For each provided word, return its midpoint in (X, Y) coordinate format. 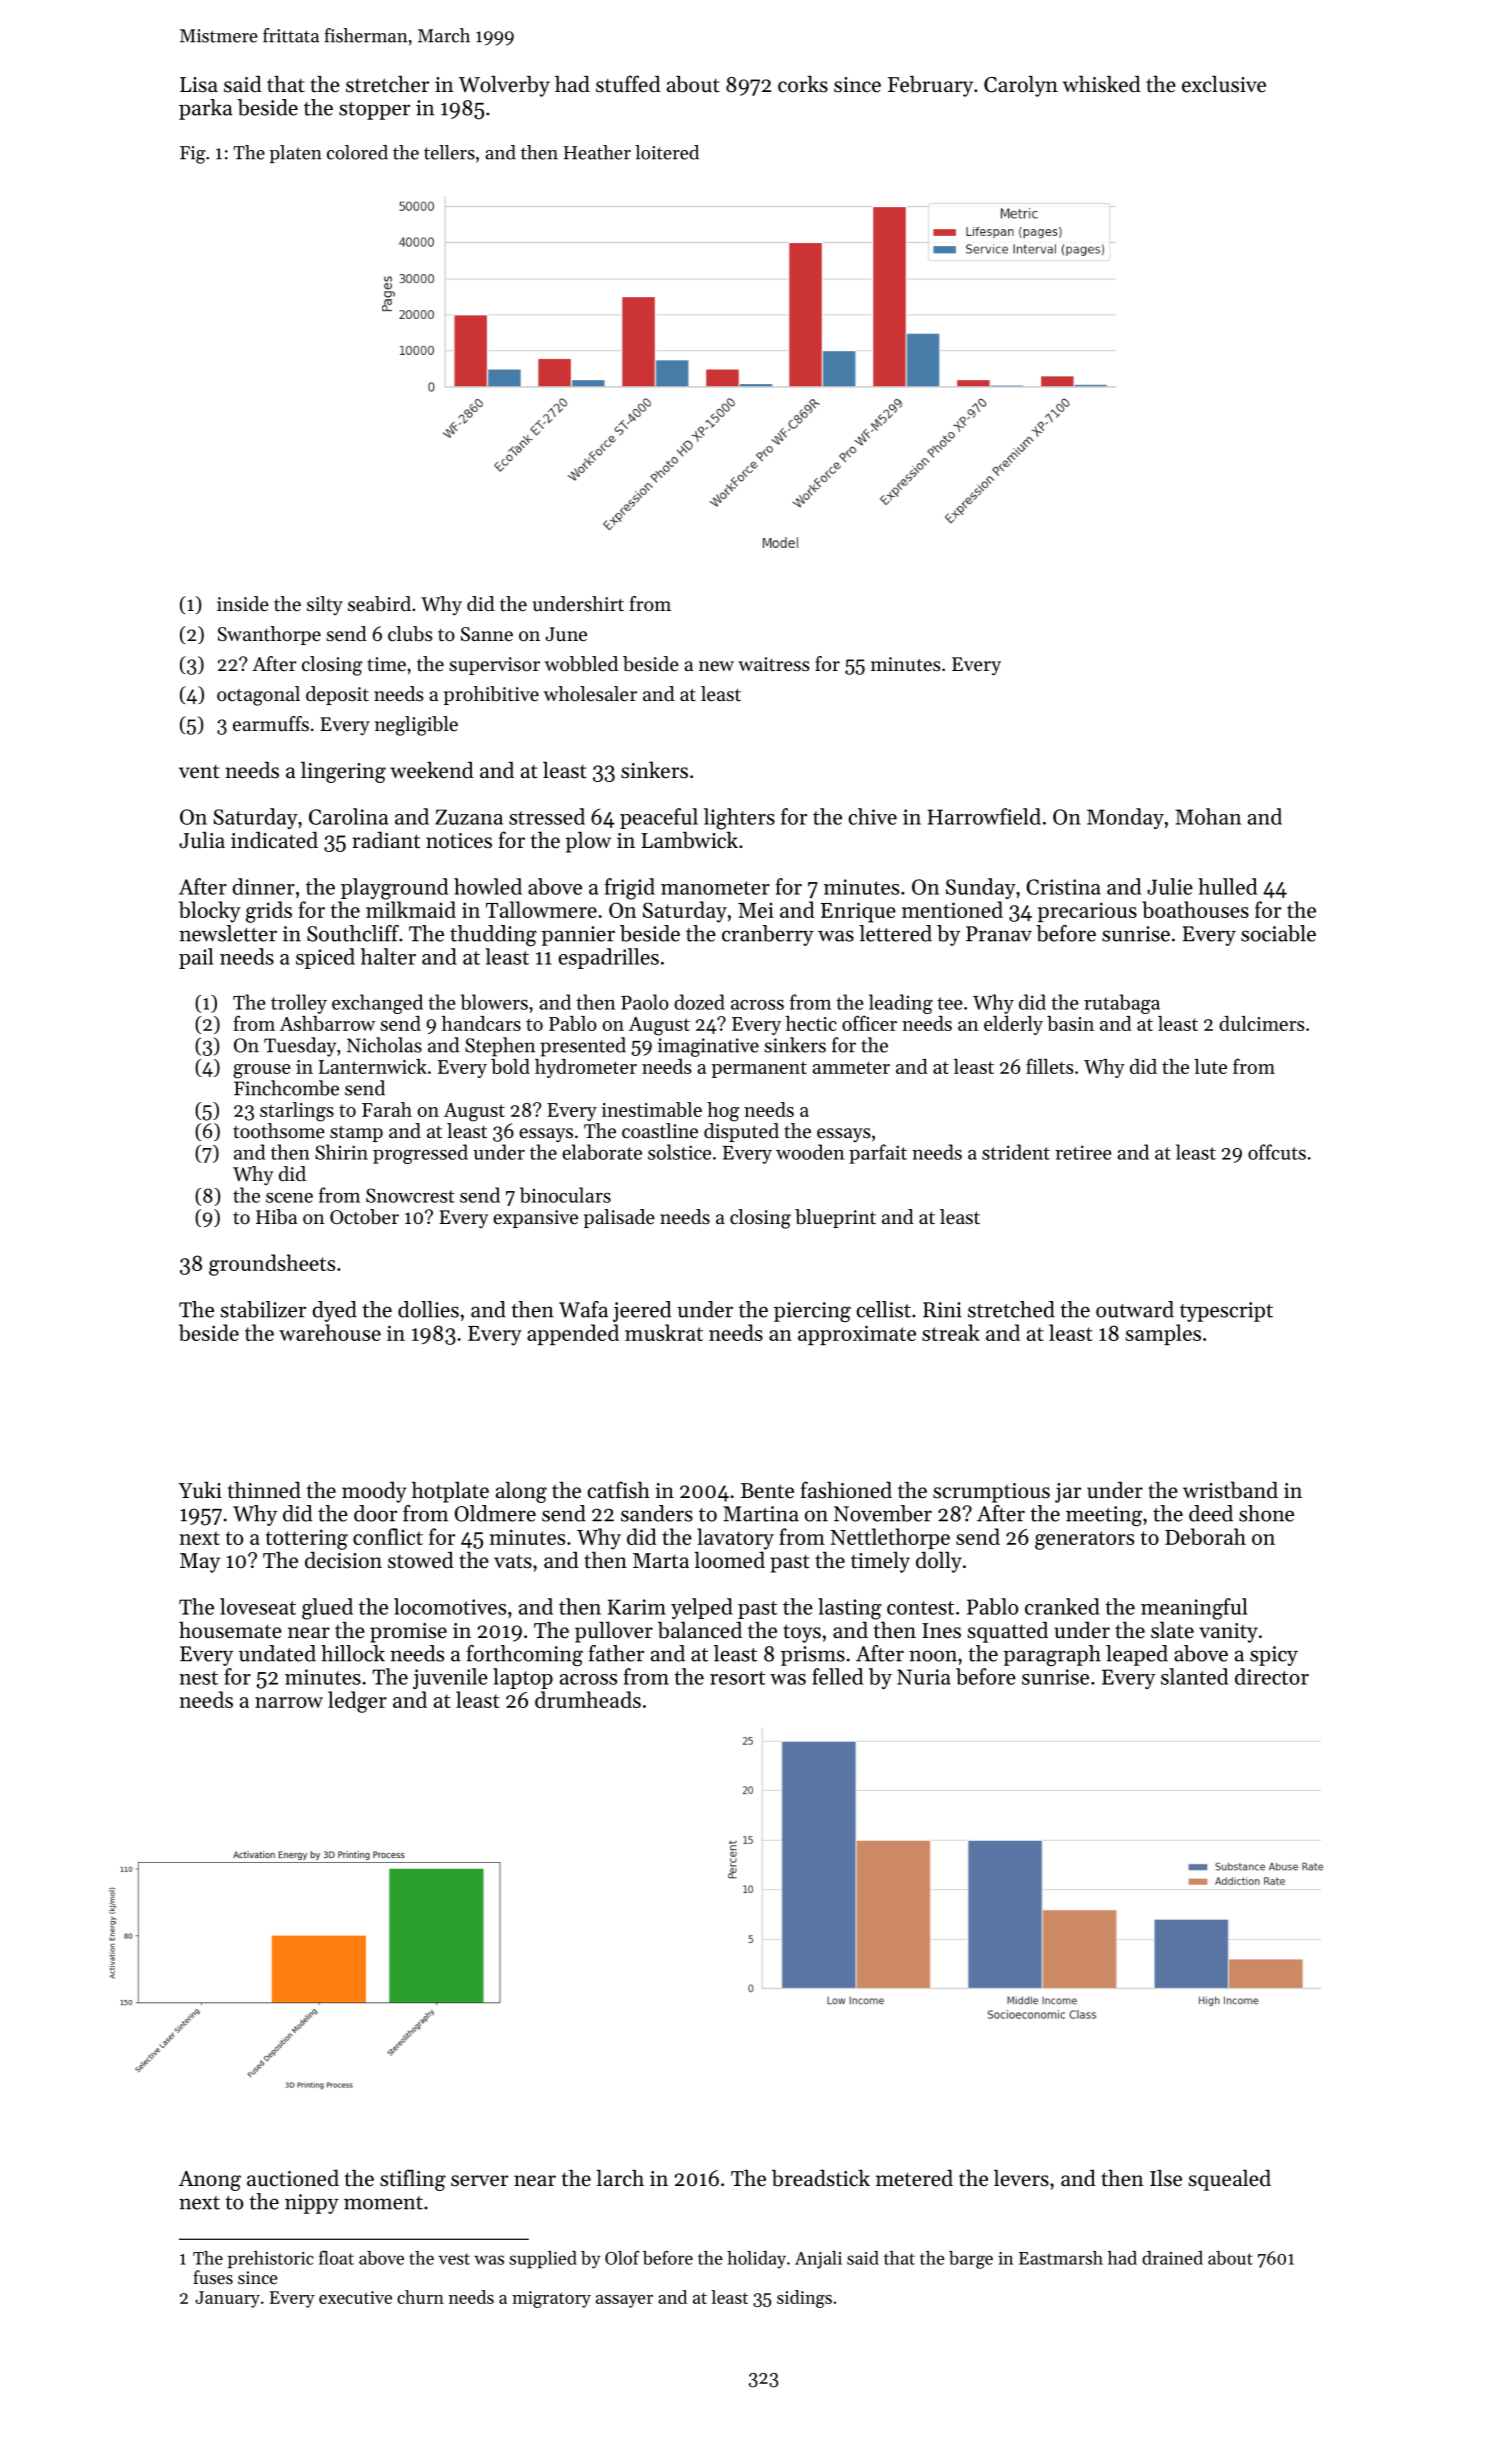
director (1272, 1676)
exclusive (1224, 84)
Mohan (1208, 816)
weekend (432, 770)
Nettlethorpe (890, 1538)
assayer (624, 2301)
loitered (667, 152)
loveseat (258, 1606)
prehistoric (271, 2259)
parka (205, 109)
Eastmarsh (1061, 2258)
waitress (774, 664)
